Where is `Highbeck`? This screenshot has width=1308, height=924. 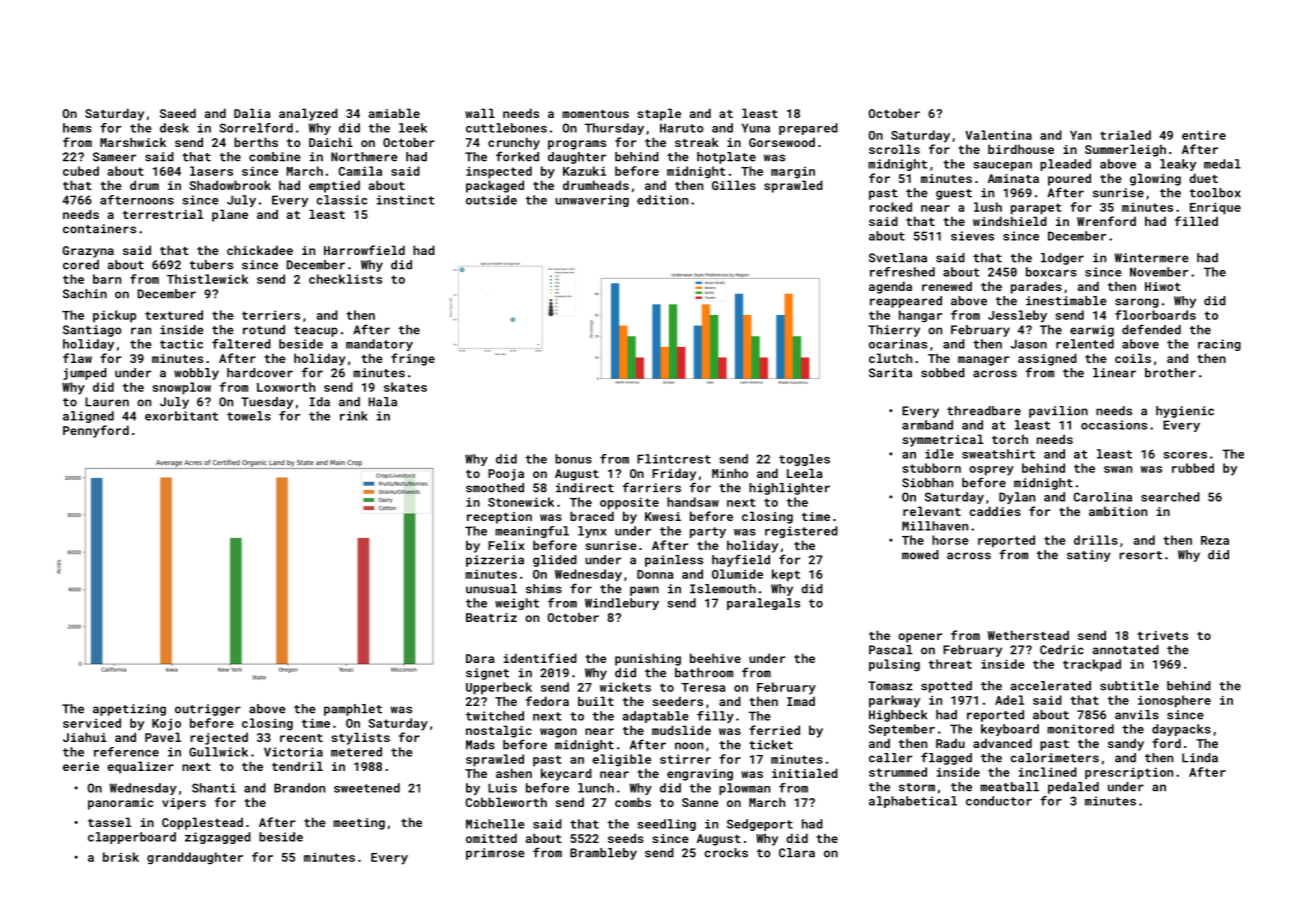 Highbeck is located at coordinates (898, 716).
